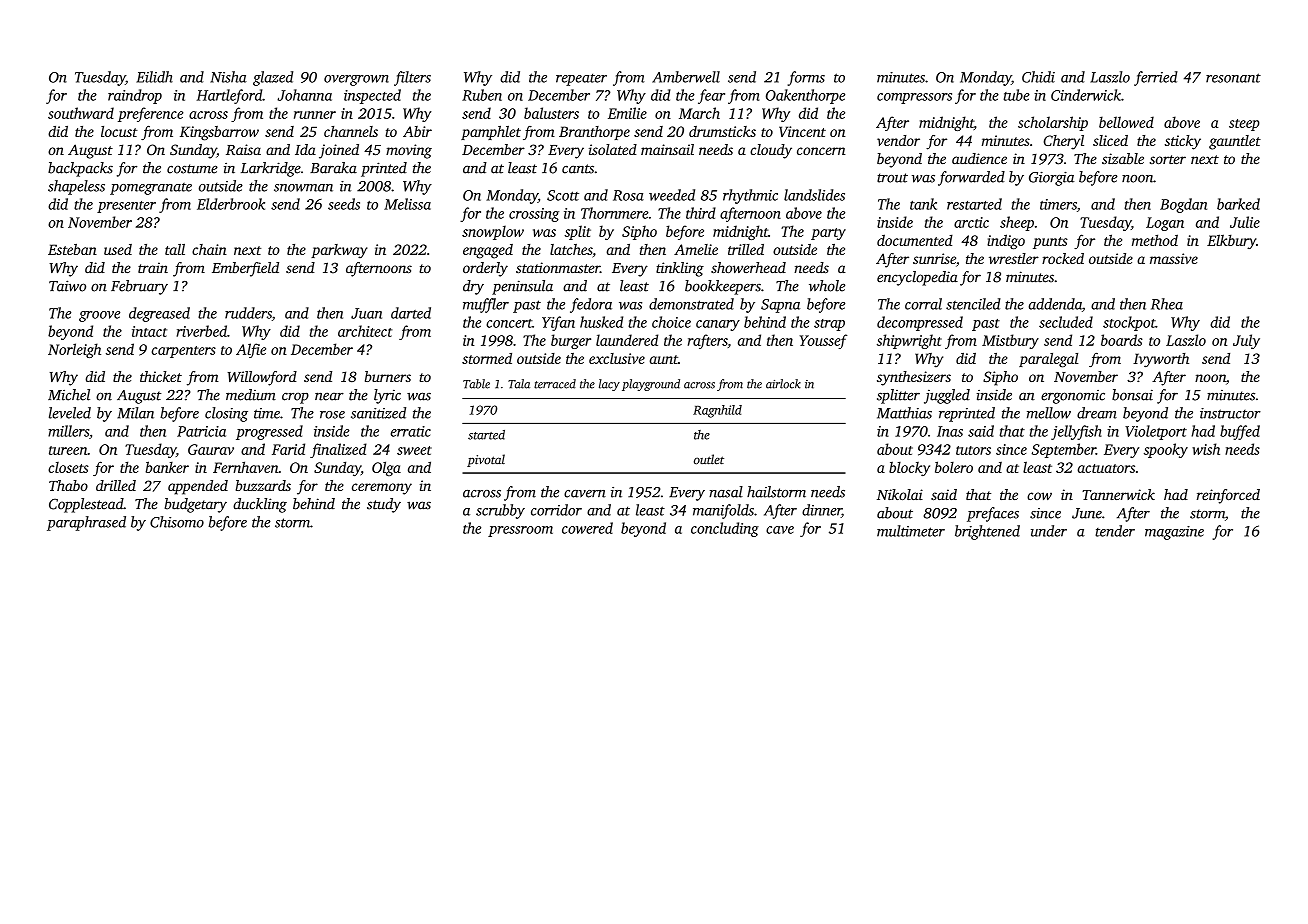 The width and height of the screenshot is (1308, 924). I want to click on bonsai, so click(1132, 395).
